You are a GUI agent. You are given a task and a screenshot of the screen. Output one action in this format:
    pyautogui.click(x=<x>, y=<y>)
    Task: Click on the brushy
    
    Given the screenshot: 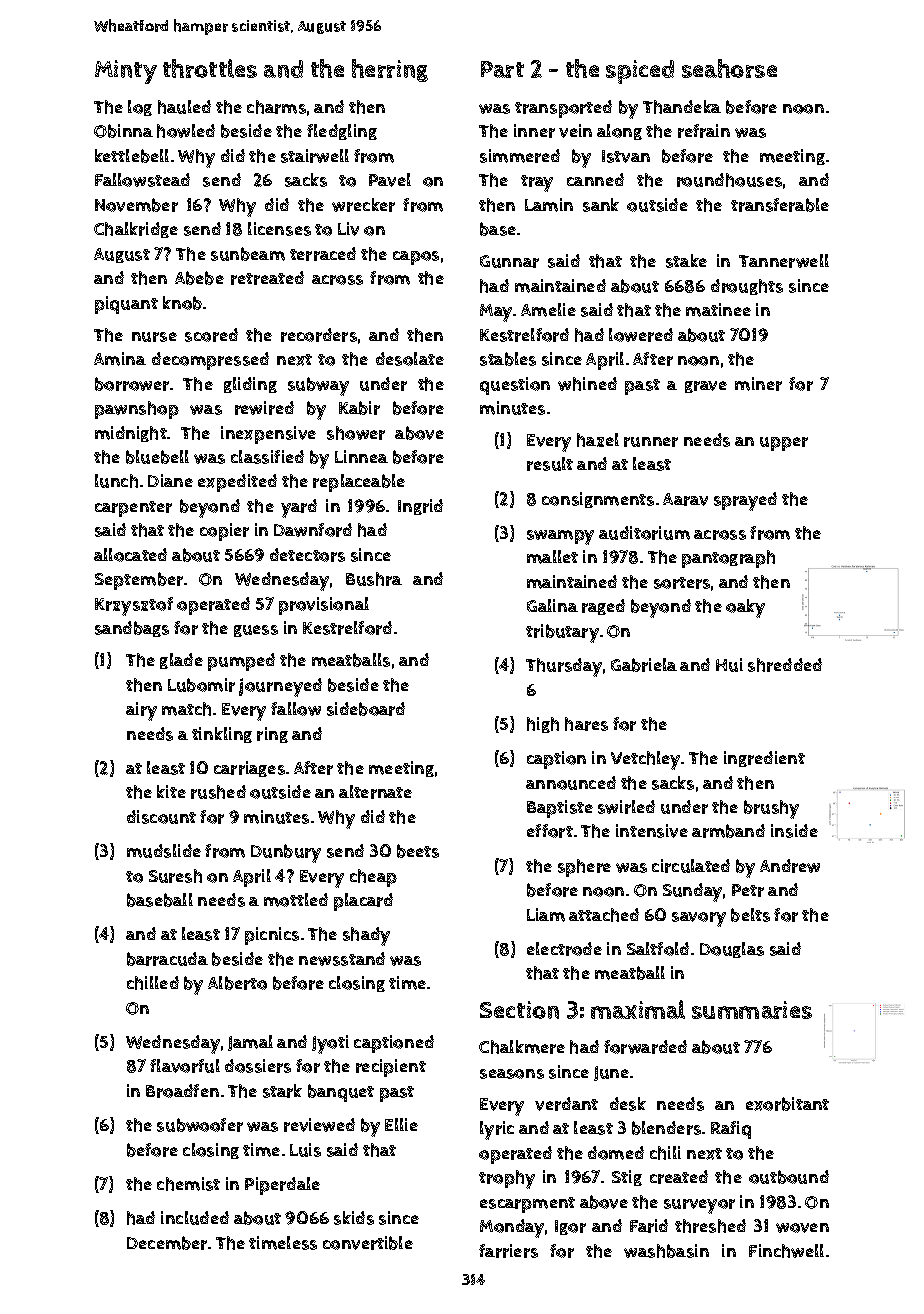 What is the action you would take?
    pyautogui.click(x=771, y=809)
